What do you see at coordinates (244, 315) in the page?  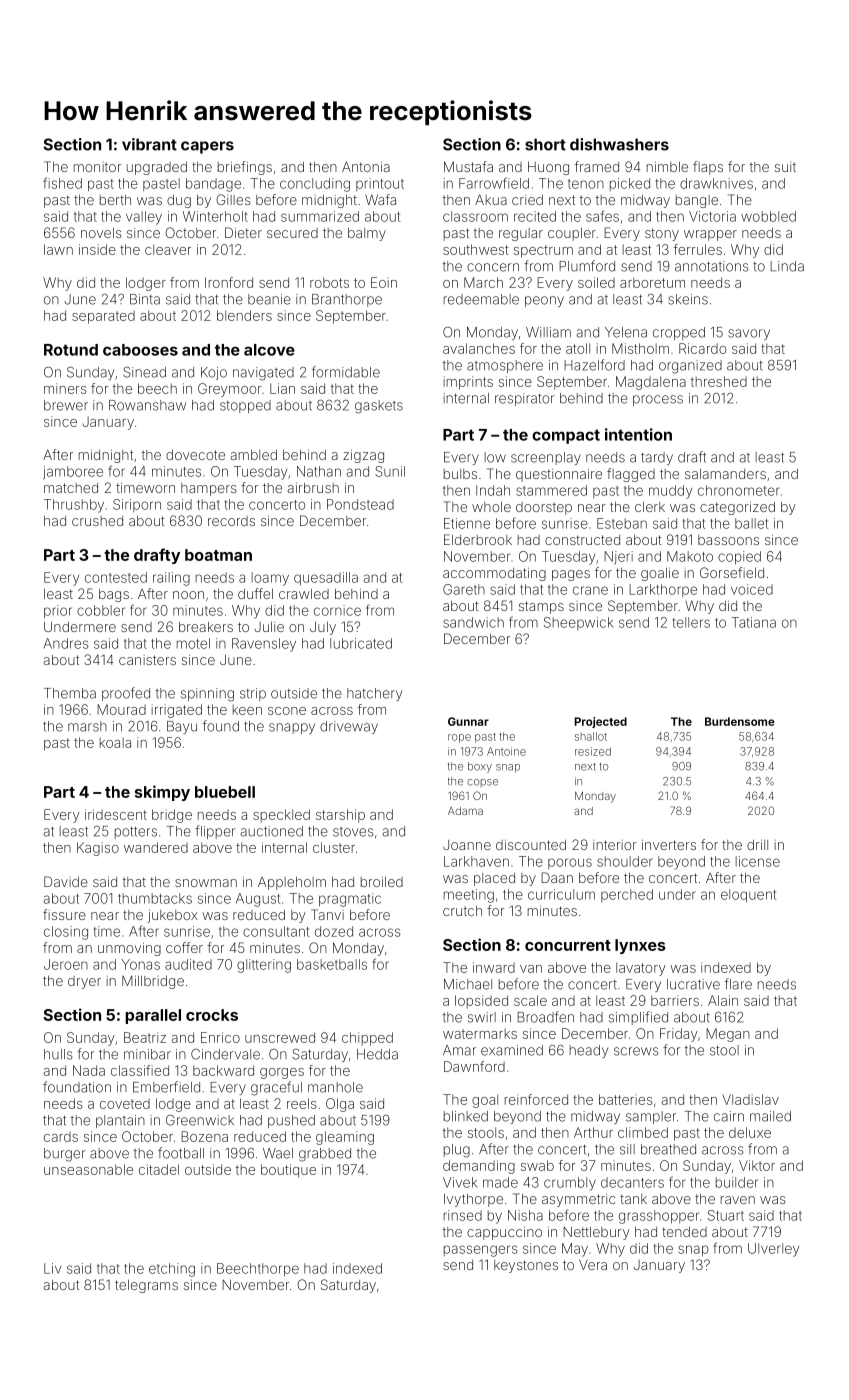 I see `blenders` at bounding box center [244, 315].
